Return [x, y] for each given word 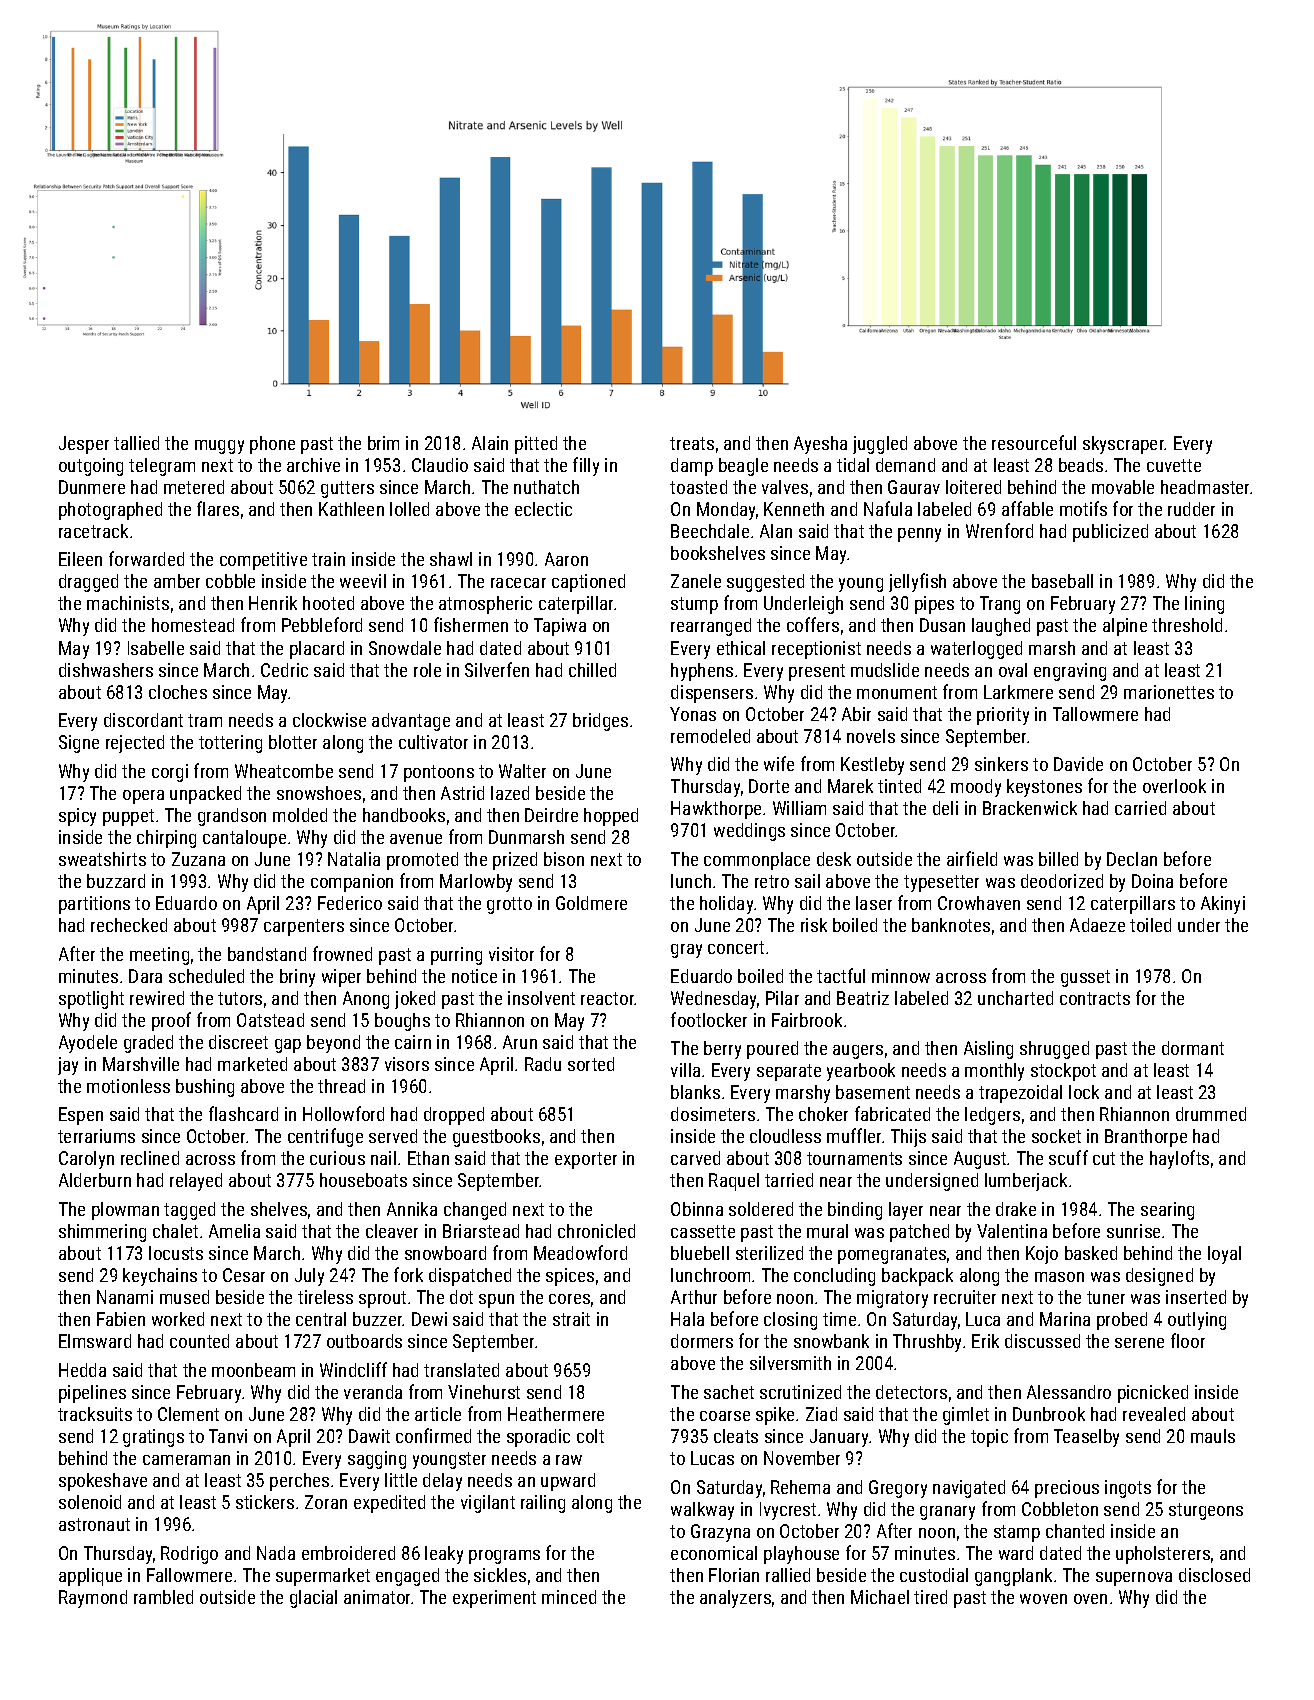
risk [814, 925]
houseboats [363, 1180]
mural [827, 1231]
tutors [240, 998]
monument [897, 692]
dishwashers [106, 670]
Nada [276, 1553]
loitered [973, 487]
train [328, 559]
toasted [698, 487]
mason [1059, 1277]
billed [1058, 859]
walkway [702, 1511]
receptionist [816, 650]
